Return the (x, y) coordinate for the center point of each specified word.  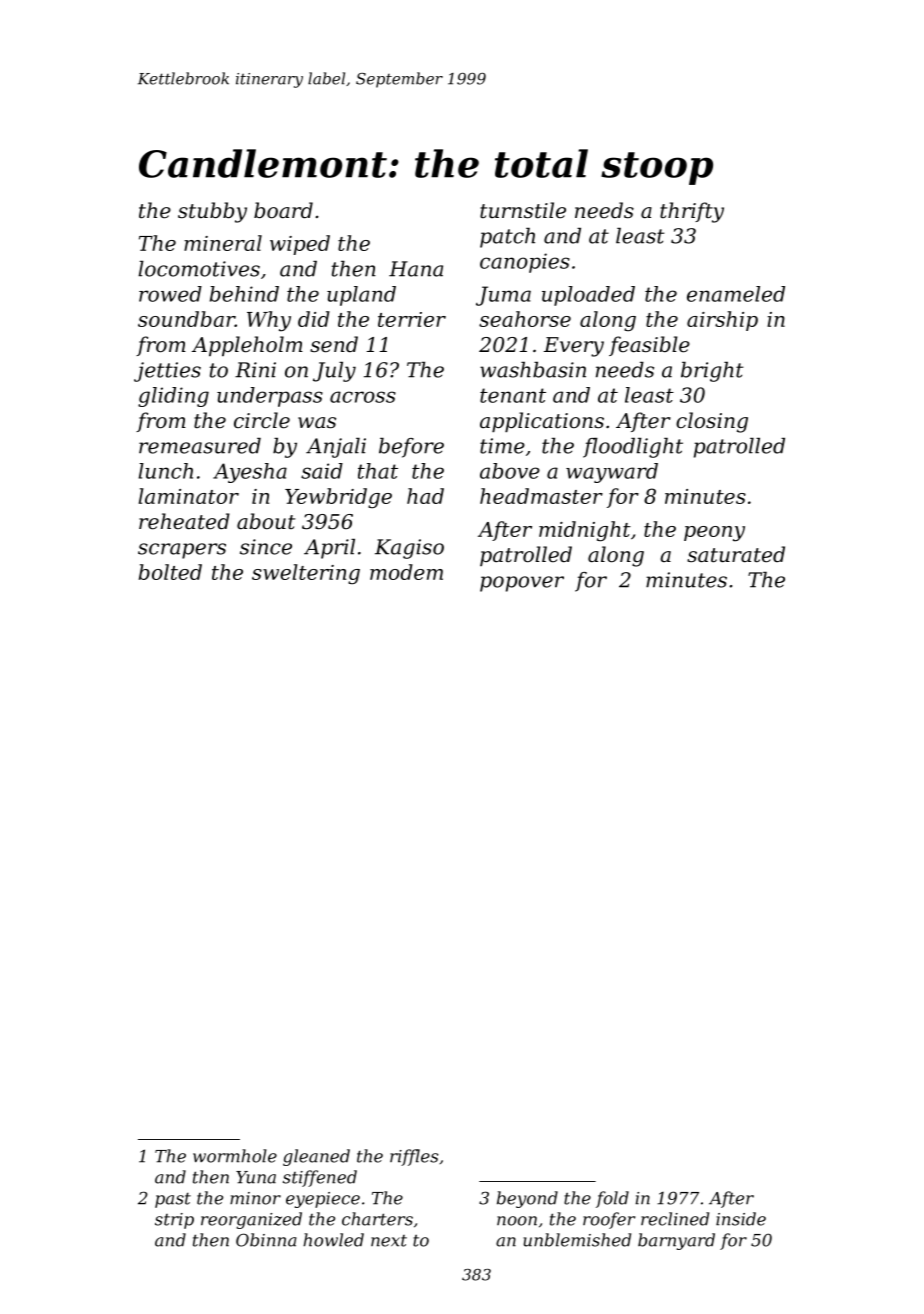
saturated (736, 554)
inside (741, 1219)
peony (714, 534)
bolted (170, 572)
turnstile (523, 210)
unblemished (577, 1240)
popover (522, 584)
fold (612, 1199)
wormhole (235, 1156)
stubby (212, 212)
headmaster (541, 496)
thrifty (692, 212)
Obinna (266, 1240)
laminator (188, 496)
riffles (414, 1157)
